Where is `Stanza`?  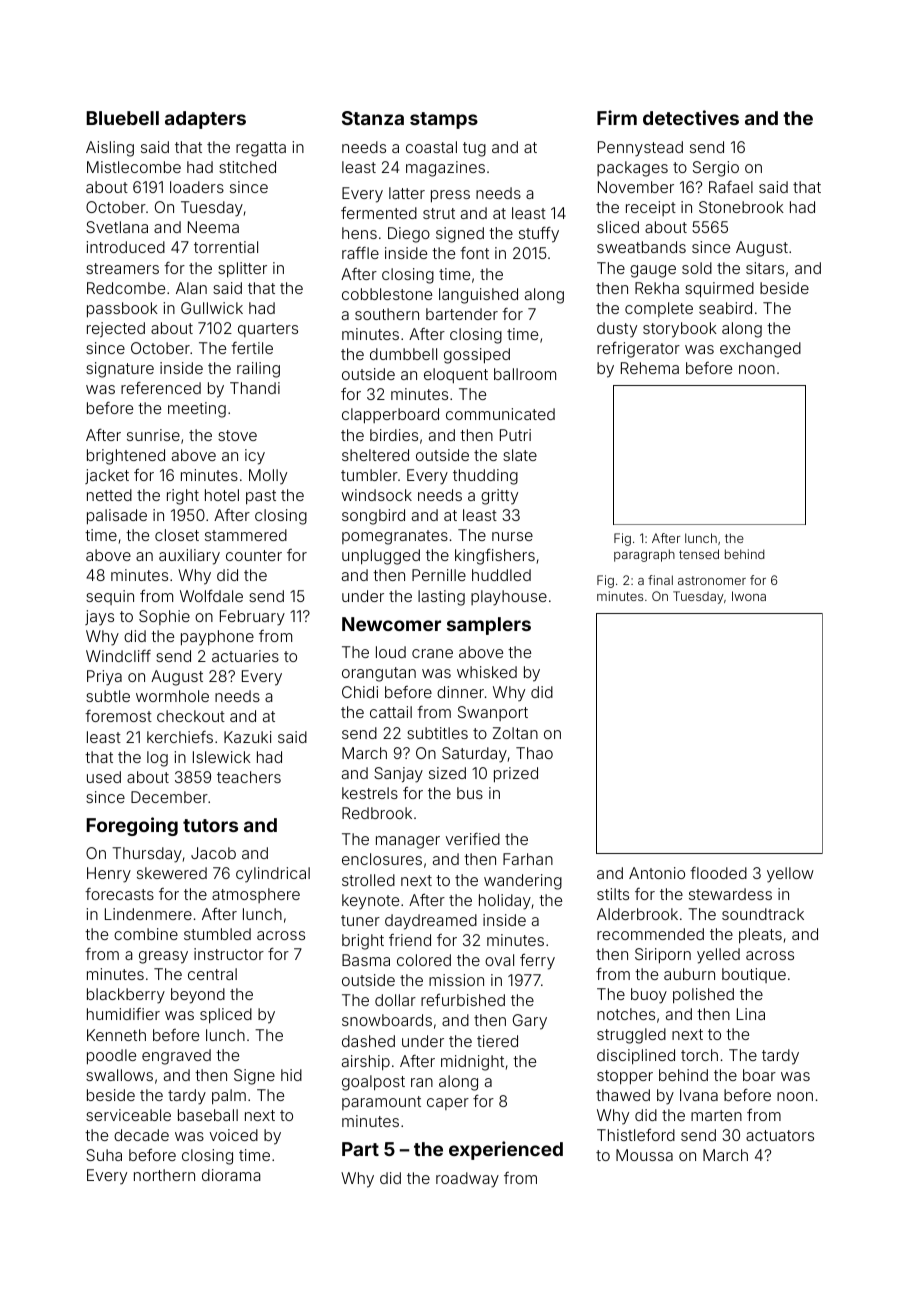
Stanza is located at coordinates (373, 118).
